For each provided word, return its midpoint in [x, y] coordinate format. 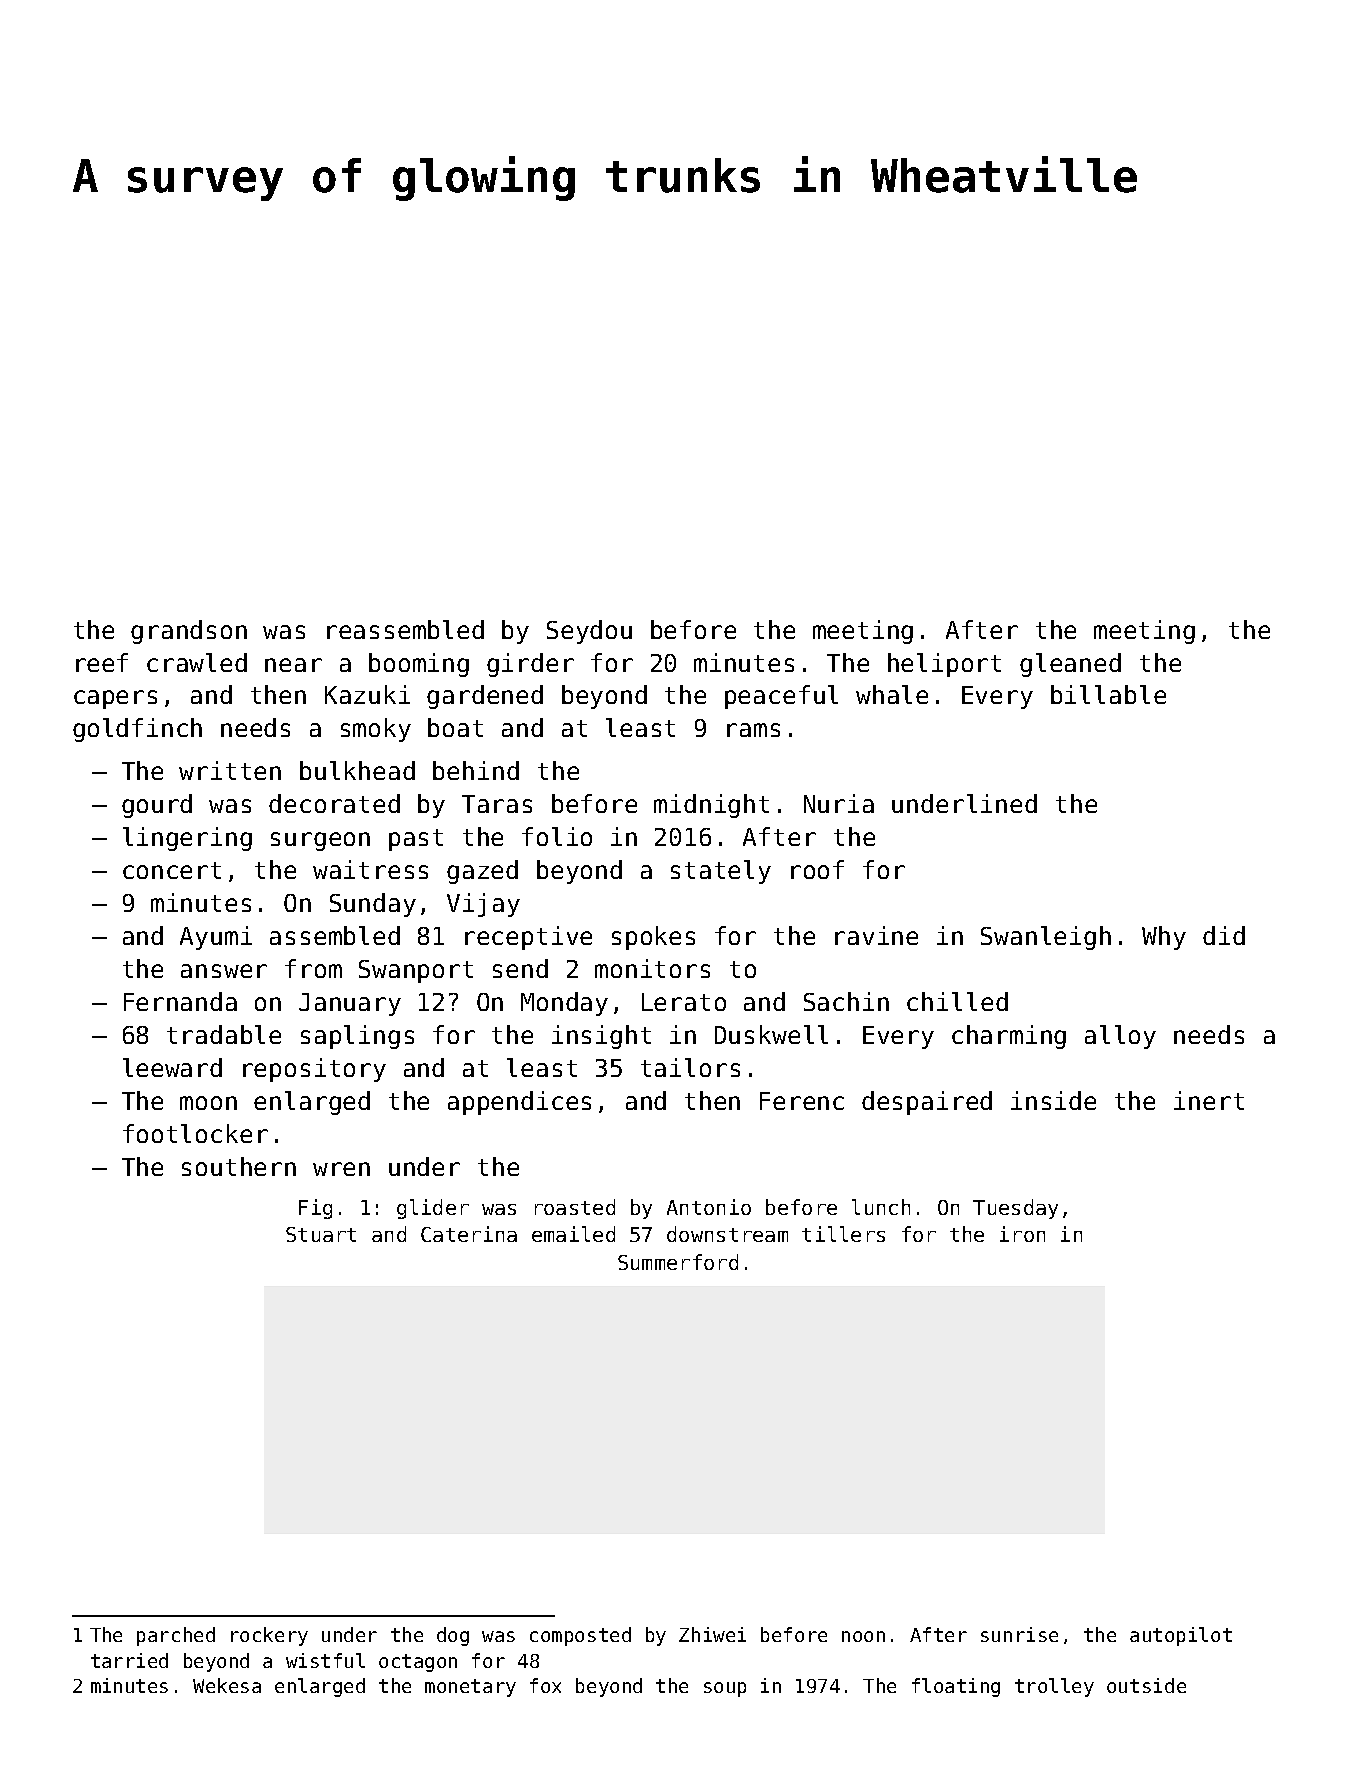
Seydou [589, 632]
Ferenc [802, 1101]
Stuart [321, 1234]
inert [1209, 1100]
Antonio [709, 1207]
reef [102, 662]
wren [341, 1169]
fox [545, 1685]
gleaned [1070, 665]
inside [1053, 1100]
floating [956, 1687]
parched [176, 1636]
